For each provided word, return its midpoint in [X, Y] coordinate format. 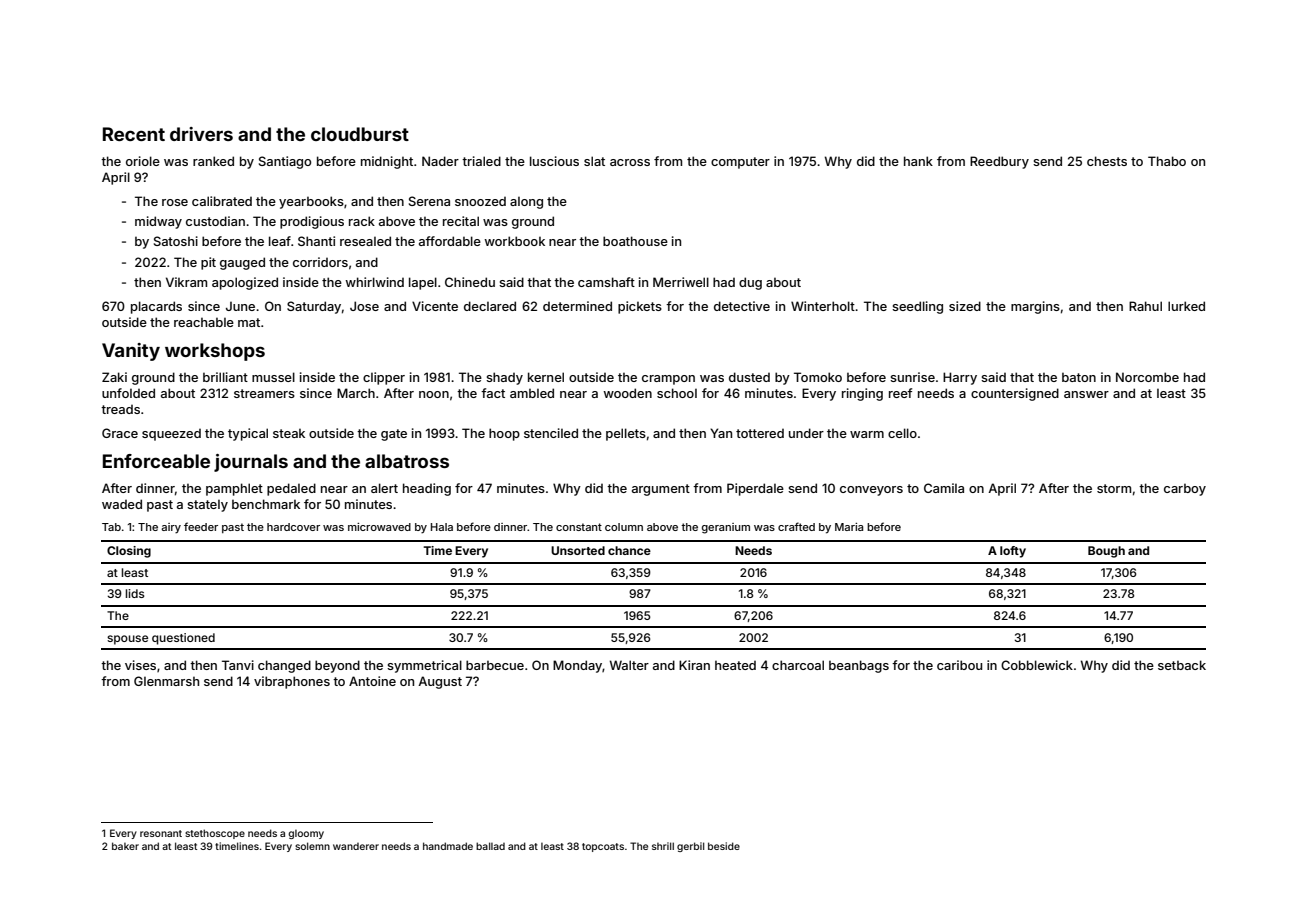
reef [900, 393]
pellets [626, 434]
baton [1079, 377]
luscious [554, 161]
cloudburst [360, 134]
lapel [423, 283]
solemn [312, 846]
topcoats [603, 847]
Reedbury [999, 162]
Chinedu [470, 282]
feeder [201, 526]
